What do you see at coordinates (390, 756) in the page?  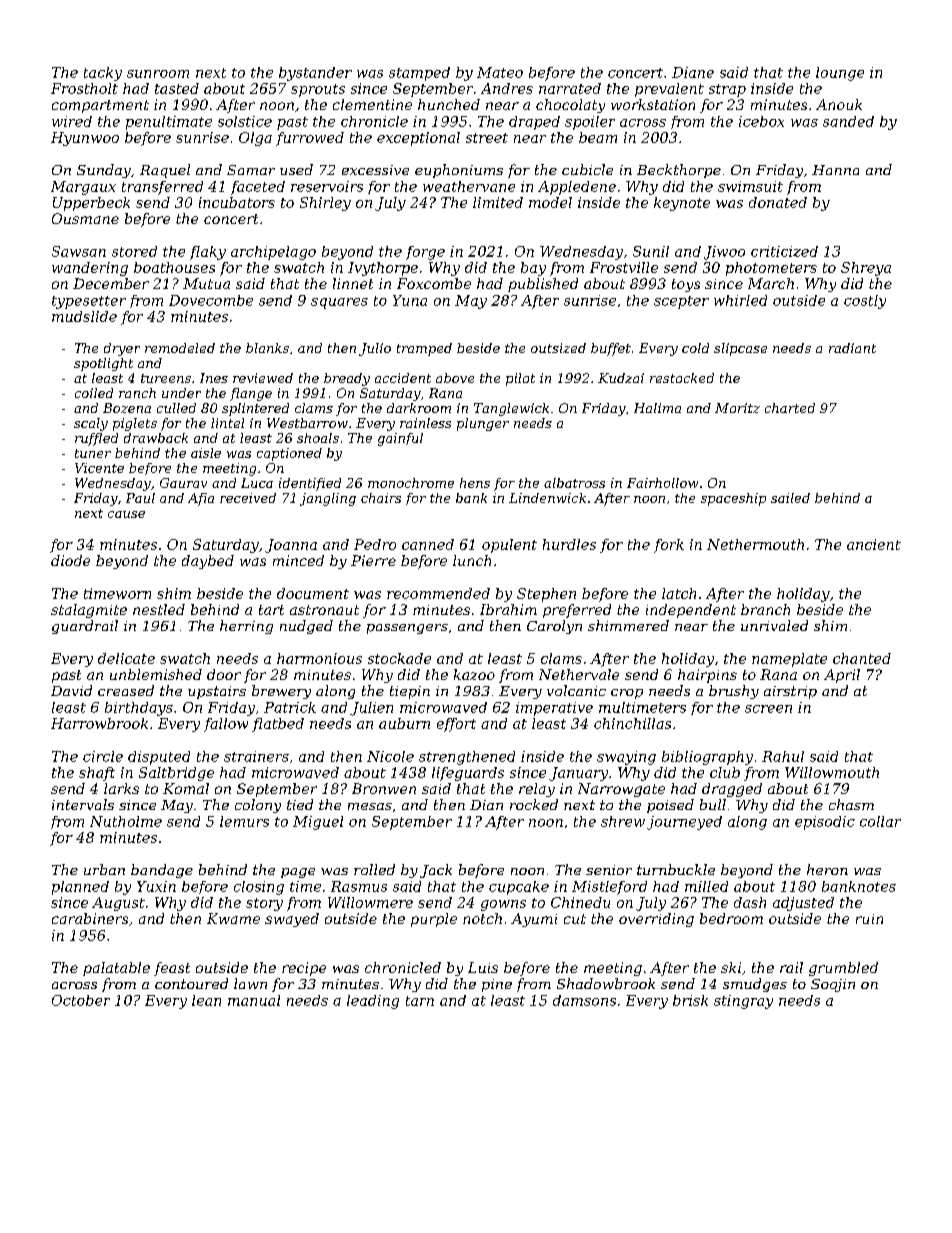 I see `Nicole` at bounding box center [390, 756].
